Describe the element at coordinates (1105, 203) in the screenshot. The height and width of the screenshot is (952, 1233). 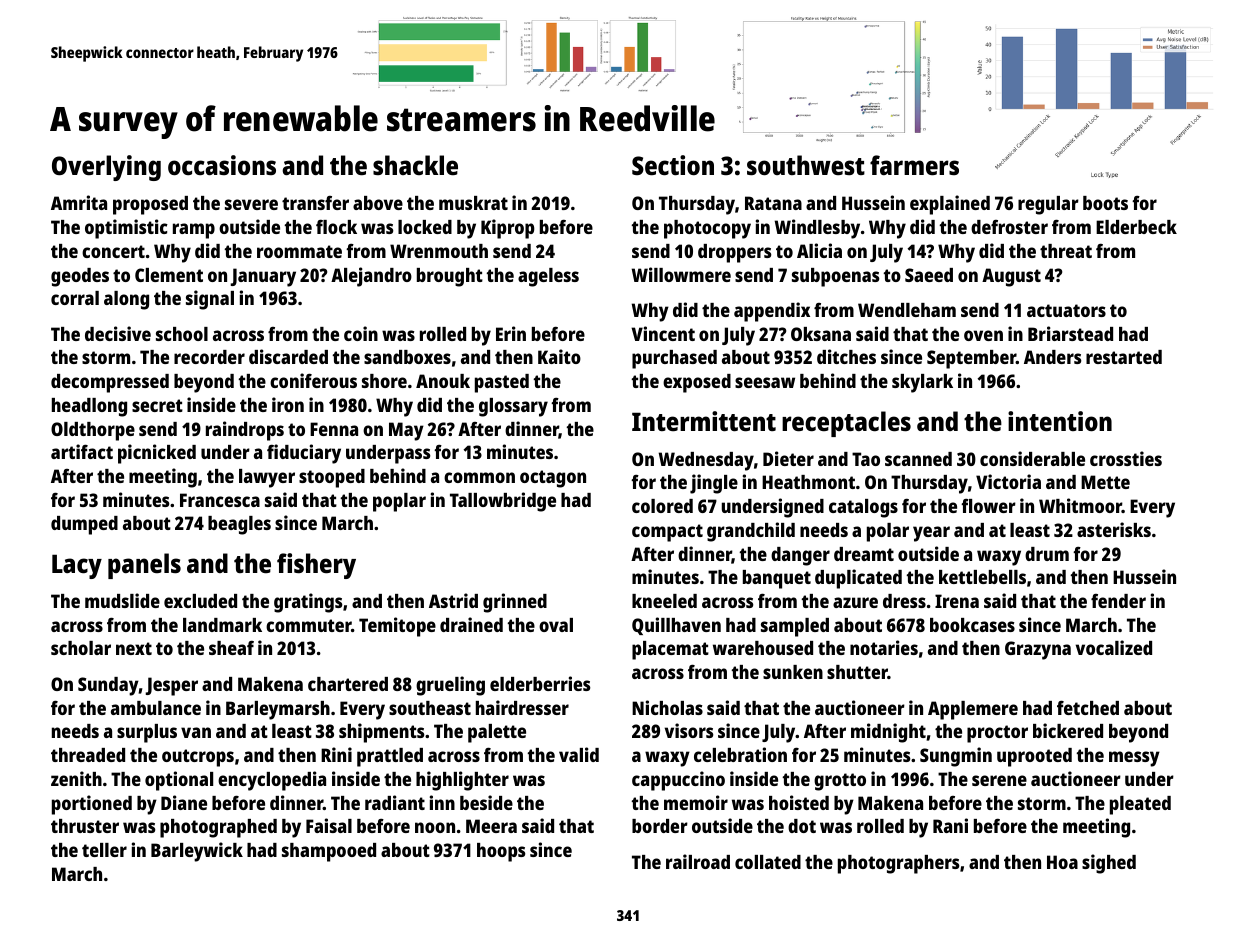
I see `boots` at that location.
